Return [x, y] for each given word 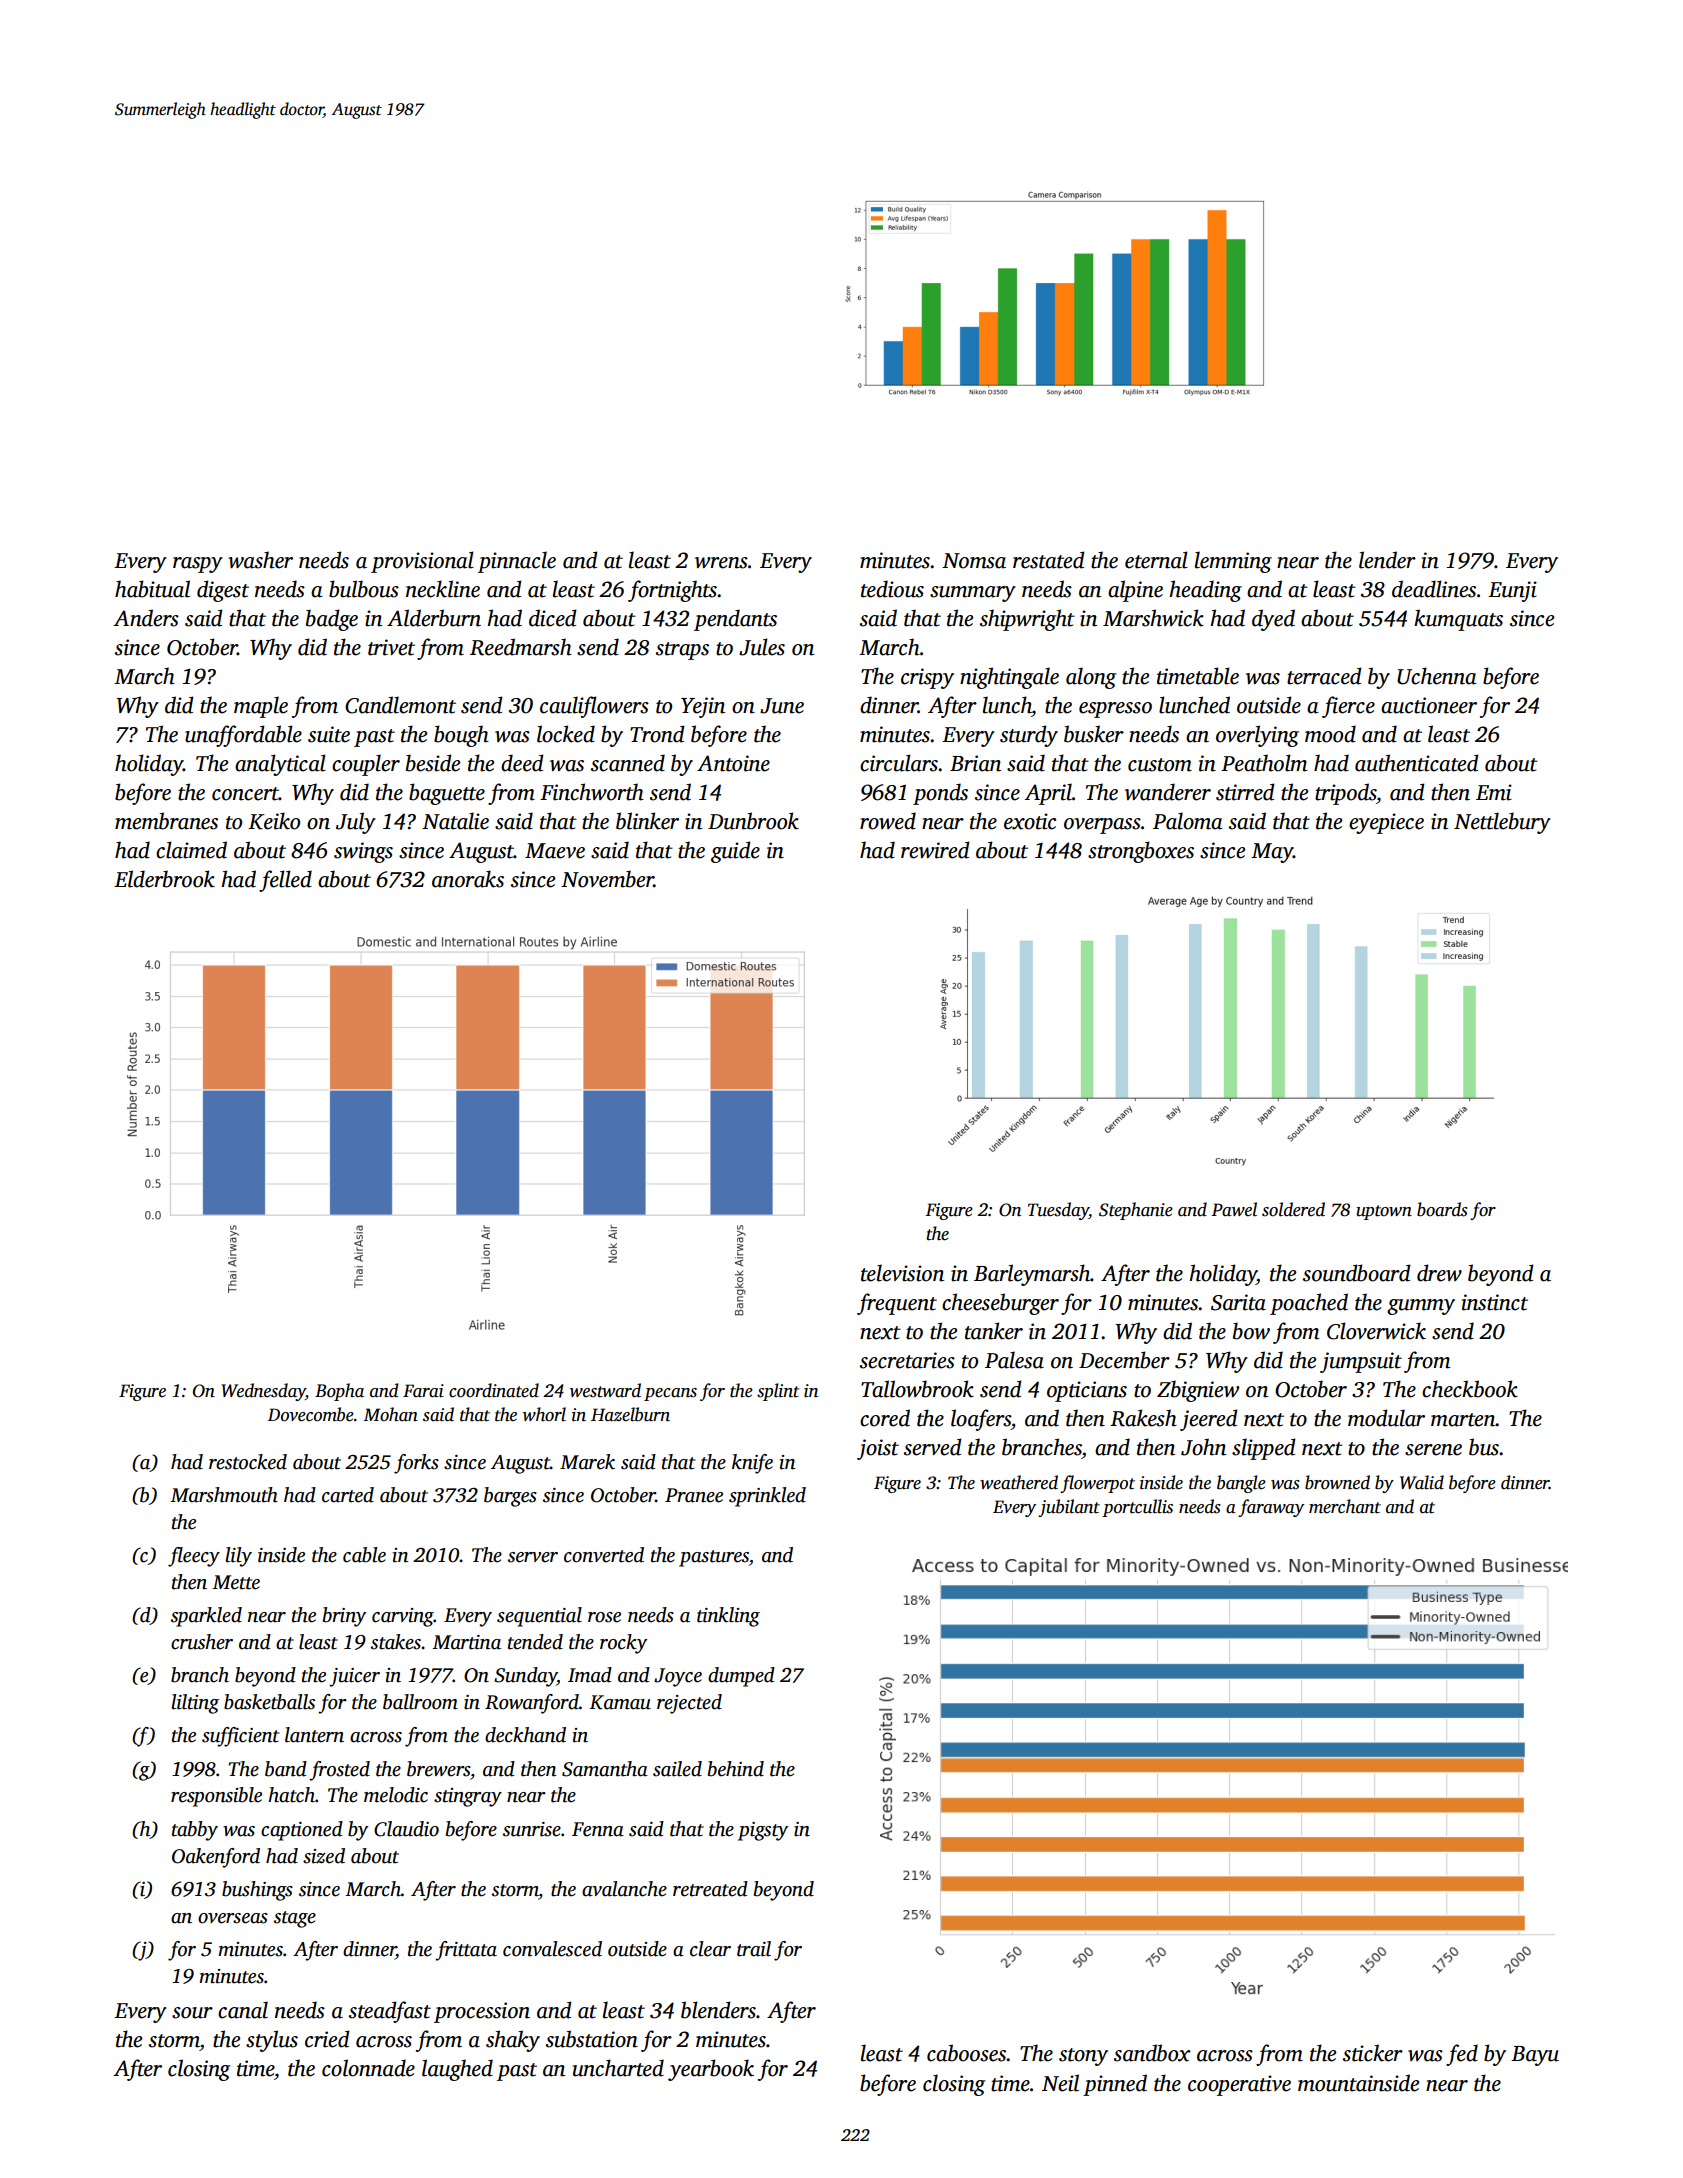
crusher [202, 1642]
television [902, 1273]
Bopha [339, 1392]
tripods [1345, 794]
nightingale [1009, 678]
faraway [1271, 1508]
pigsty [763, 1831]
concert [245, 794]
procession [482, 2012]
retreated [710, 1889]
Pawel [1234, 1209]
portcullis [1137, 1508]
